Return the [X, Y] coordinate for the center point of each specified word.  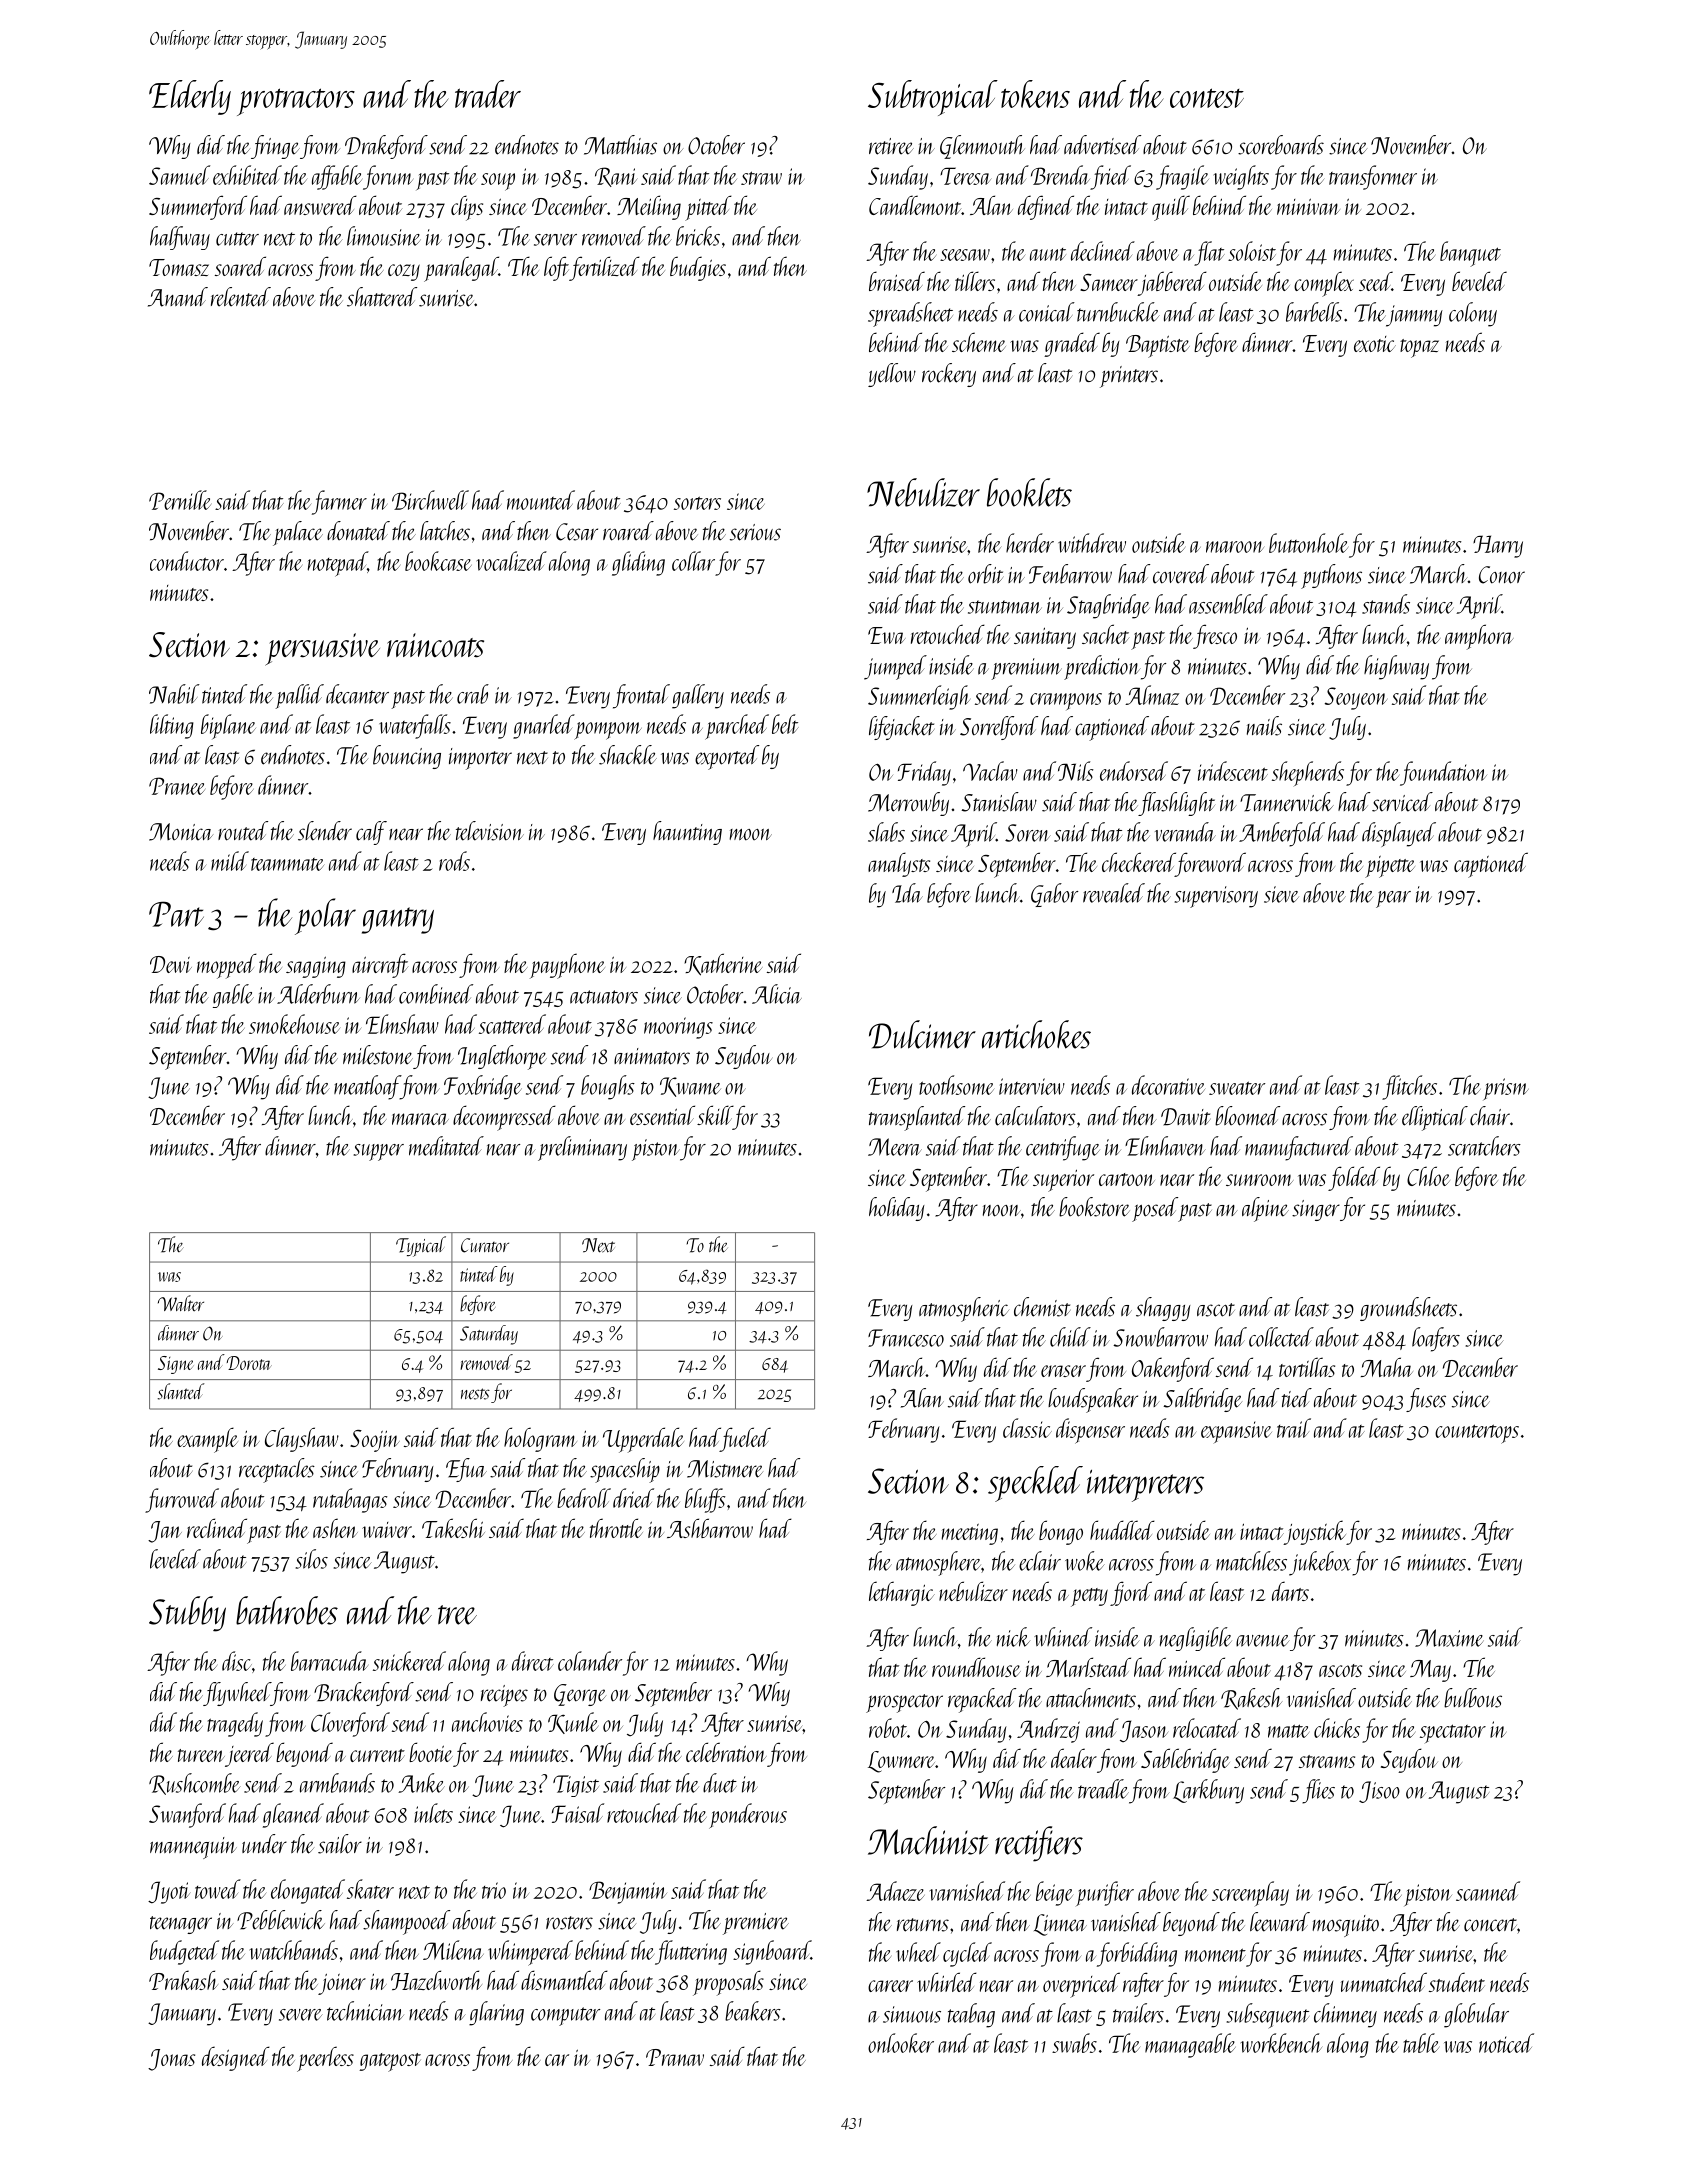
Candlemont [915, 205]
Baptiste [1158, 346]
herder [1030, 543]
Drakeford [386, 147]
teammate [287, 864]
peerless [325, 2059]
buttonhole [1308, 543]
